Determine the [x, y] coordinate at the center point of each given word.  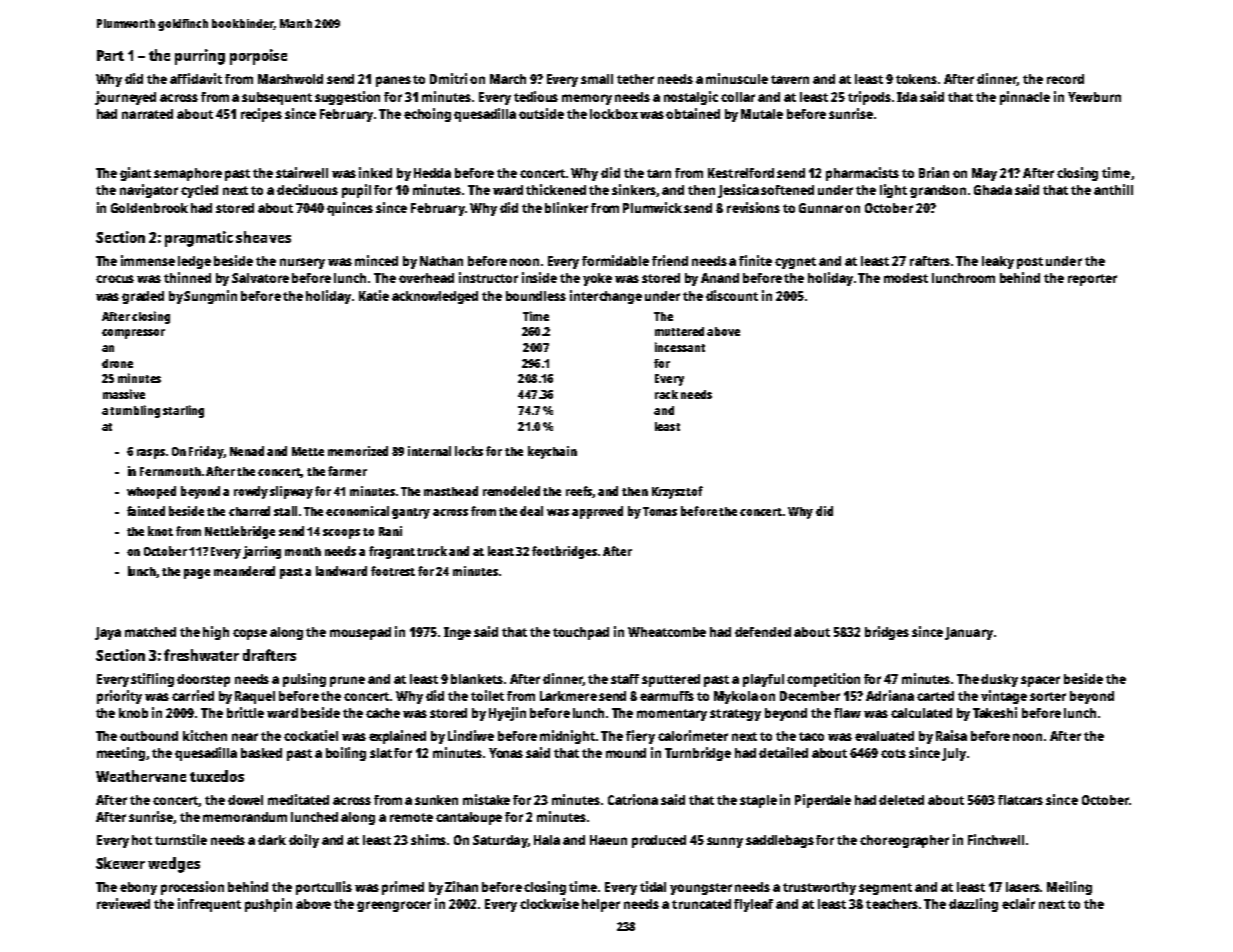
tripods [869, 98]
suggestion [347, 98]
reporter [1092, 280]
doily [304, 841]
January [969, 633]
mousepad [360, 633]
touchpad [581, 633]
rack [666, 394]
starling [183, 411]
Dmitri [448, 78]
